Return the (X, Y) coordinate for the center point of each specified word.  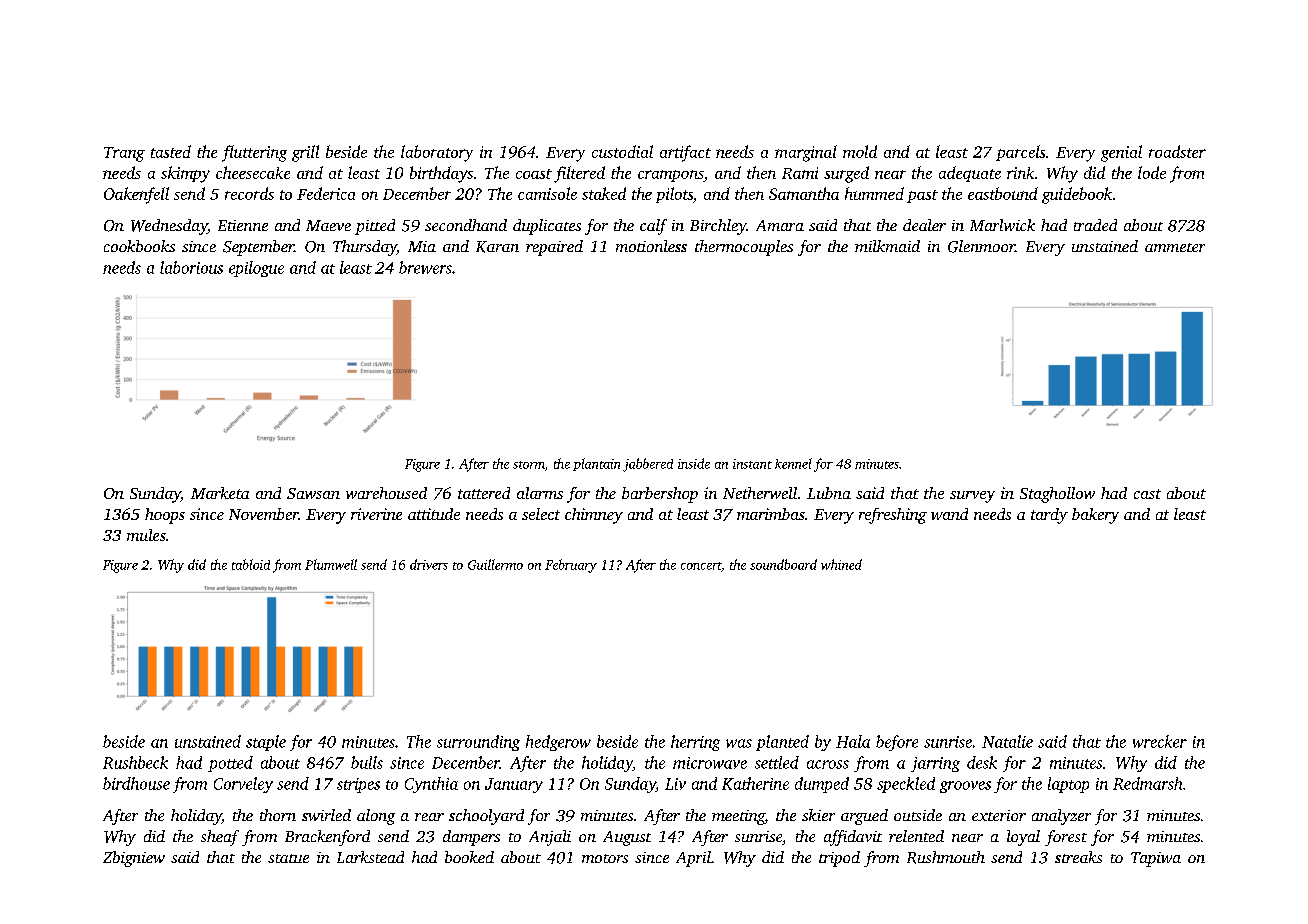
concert (701, 566)
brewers (425, 267)
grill (305, 153)
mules (146, 535)
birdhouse (136, 783)
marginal (806, 153)
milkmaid (887, 246)
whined (841, 564)
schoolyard (486, 817)
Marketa (220, 493)
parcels (1020, 153)
